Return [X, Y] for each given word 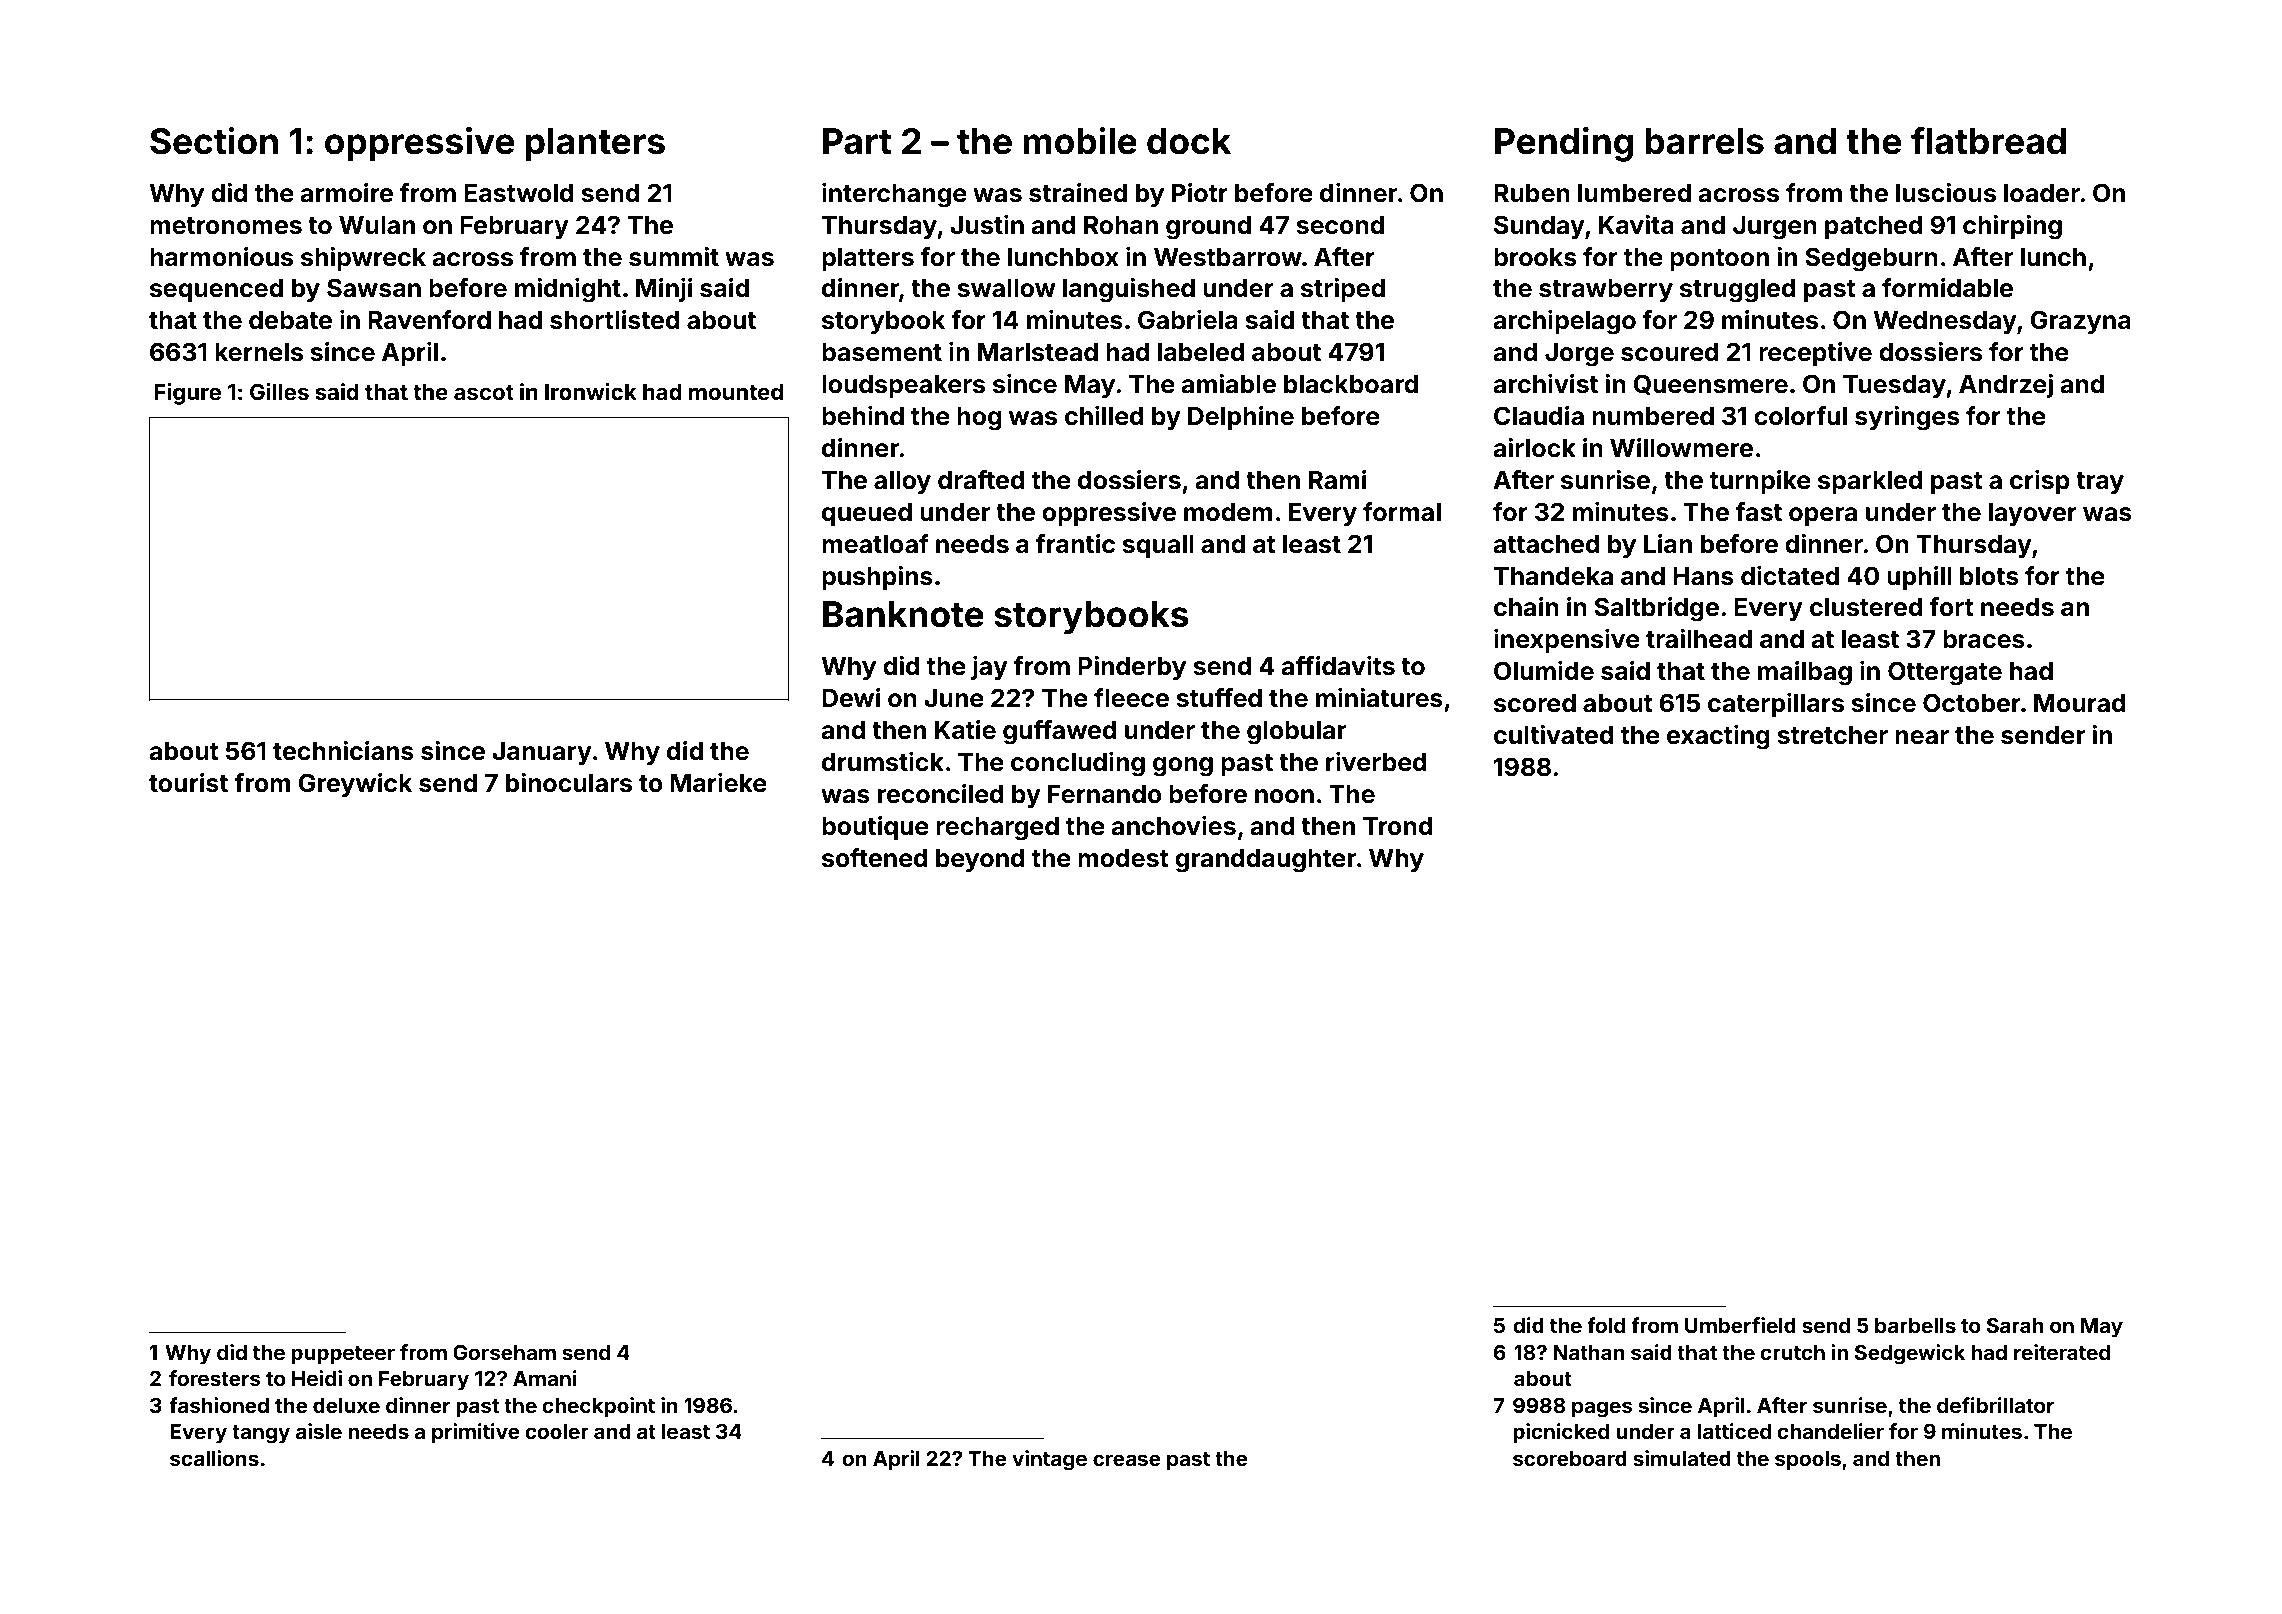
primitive [476, 1433]
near [1922, 737]
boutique [875, 828]
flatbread [1988, 141]
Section [214, 141]
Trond [1398, 826]
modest [1123, 858]
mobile [1080, 141]
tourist [188, 783]
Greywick [355, 785]
